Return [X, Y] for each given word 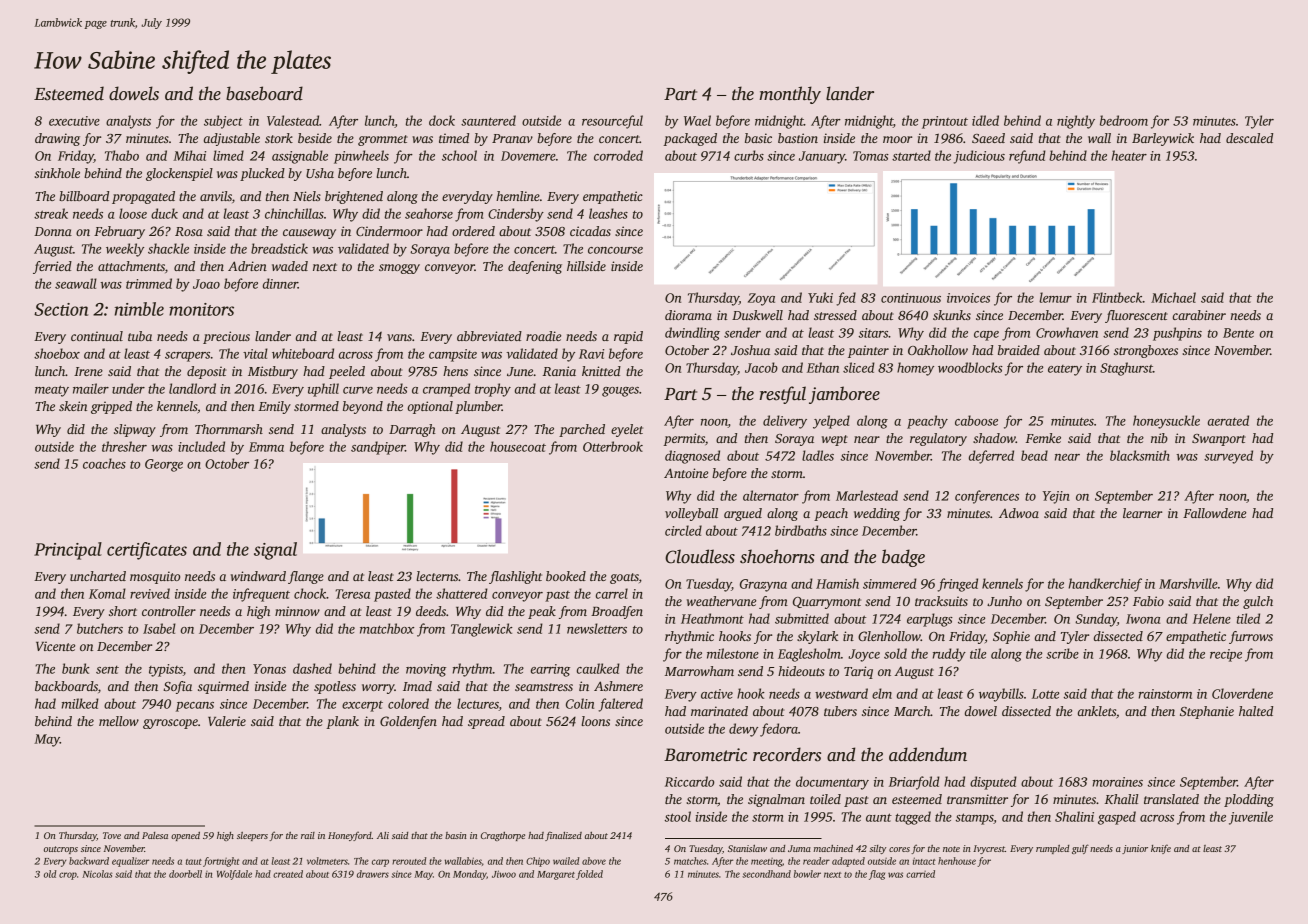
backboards [66, 686]
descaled [1249, 138]
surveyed [1228, 457]
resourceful [612, 122]
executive [74, 121]
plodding [1249, 800]
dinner [280, 283]
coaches [104, 463]
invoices [968, 298]
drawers [373, 874]
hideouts [801, 671]
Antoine [686, 473]
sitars [873, 333]
